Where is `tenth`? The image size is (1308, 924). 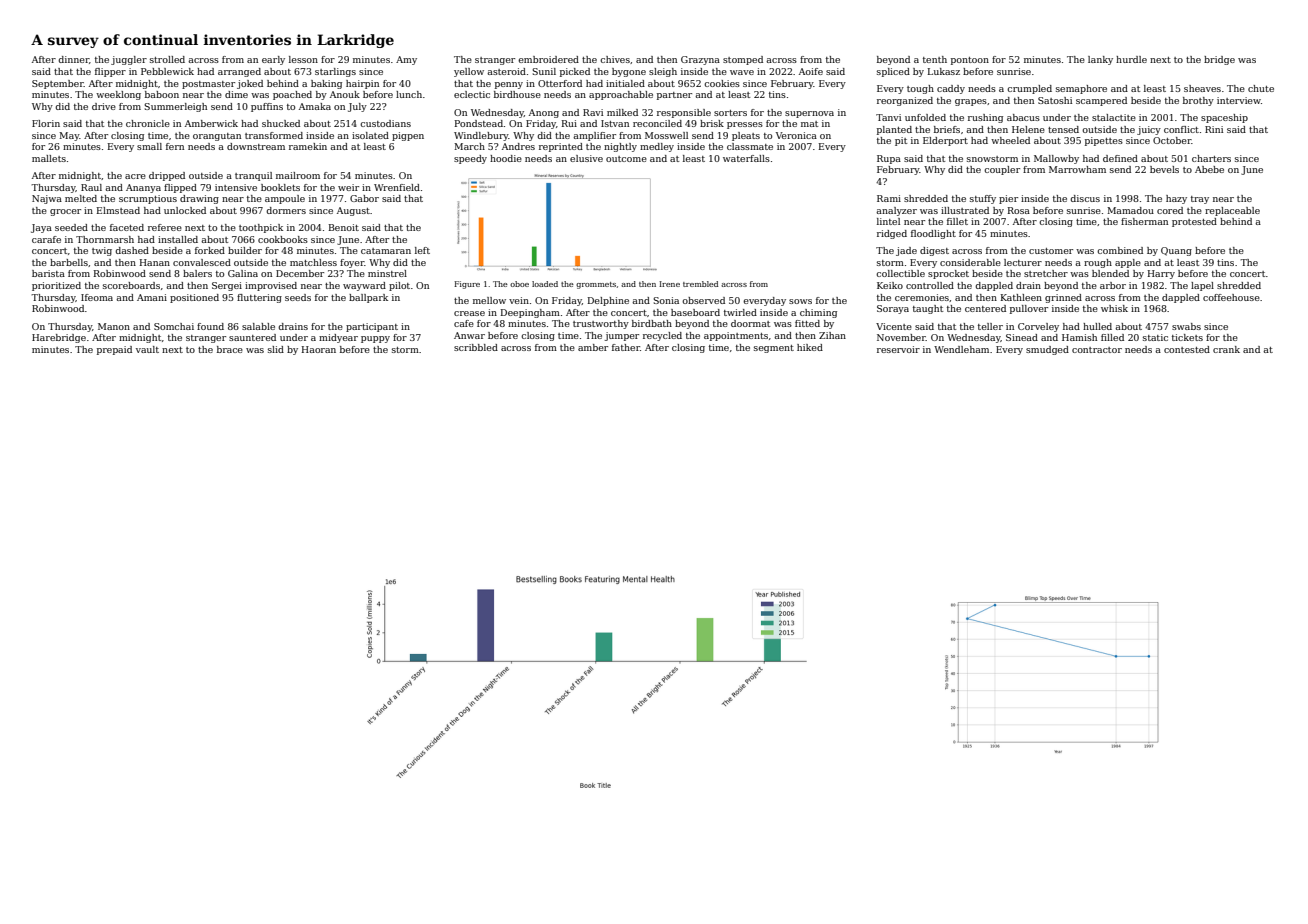 tenth is located at coordinates (935, 59).
